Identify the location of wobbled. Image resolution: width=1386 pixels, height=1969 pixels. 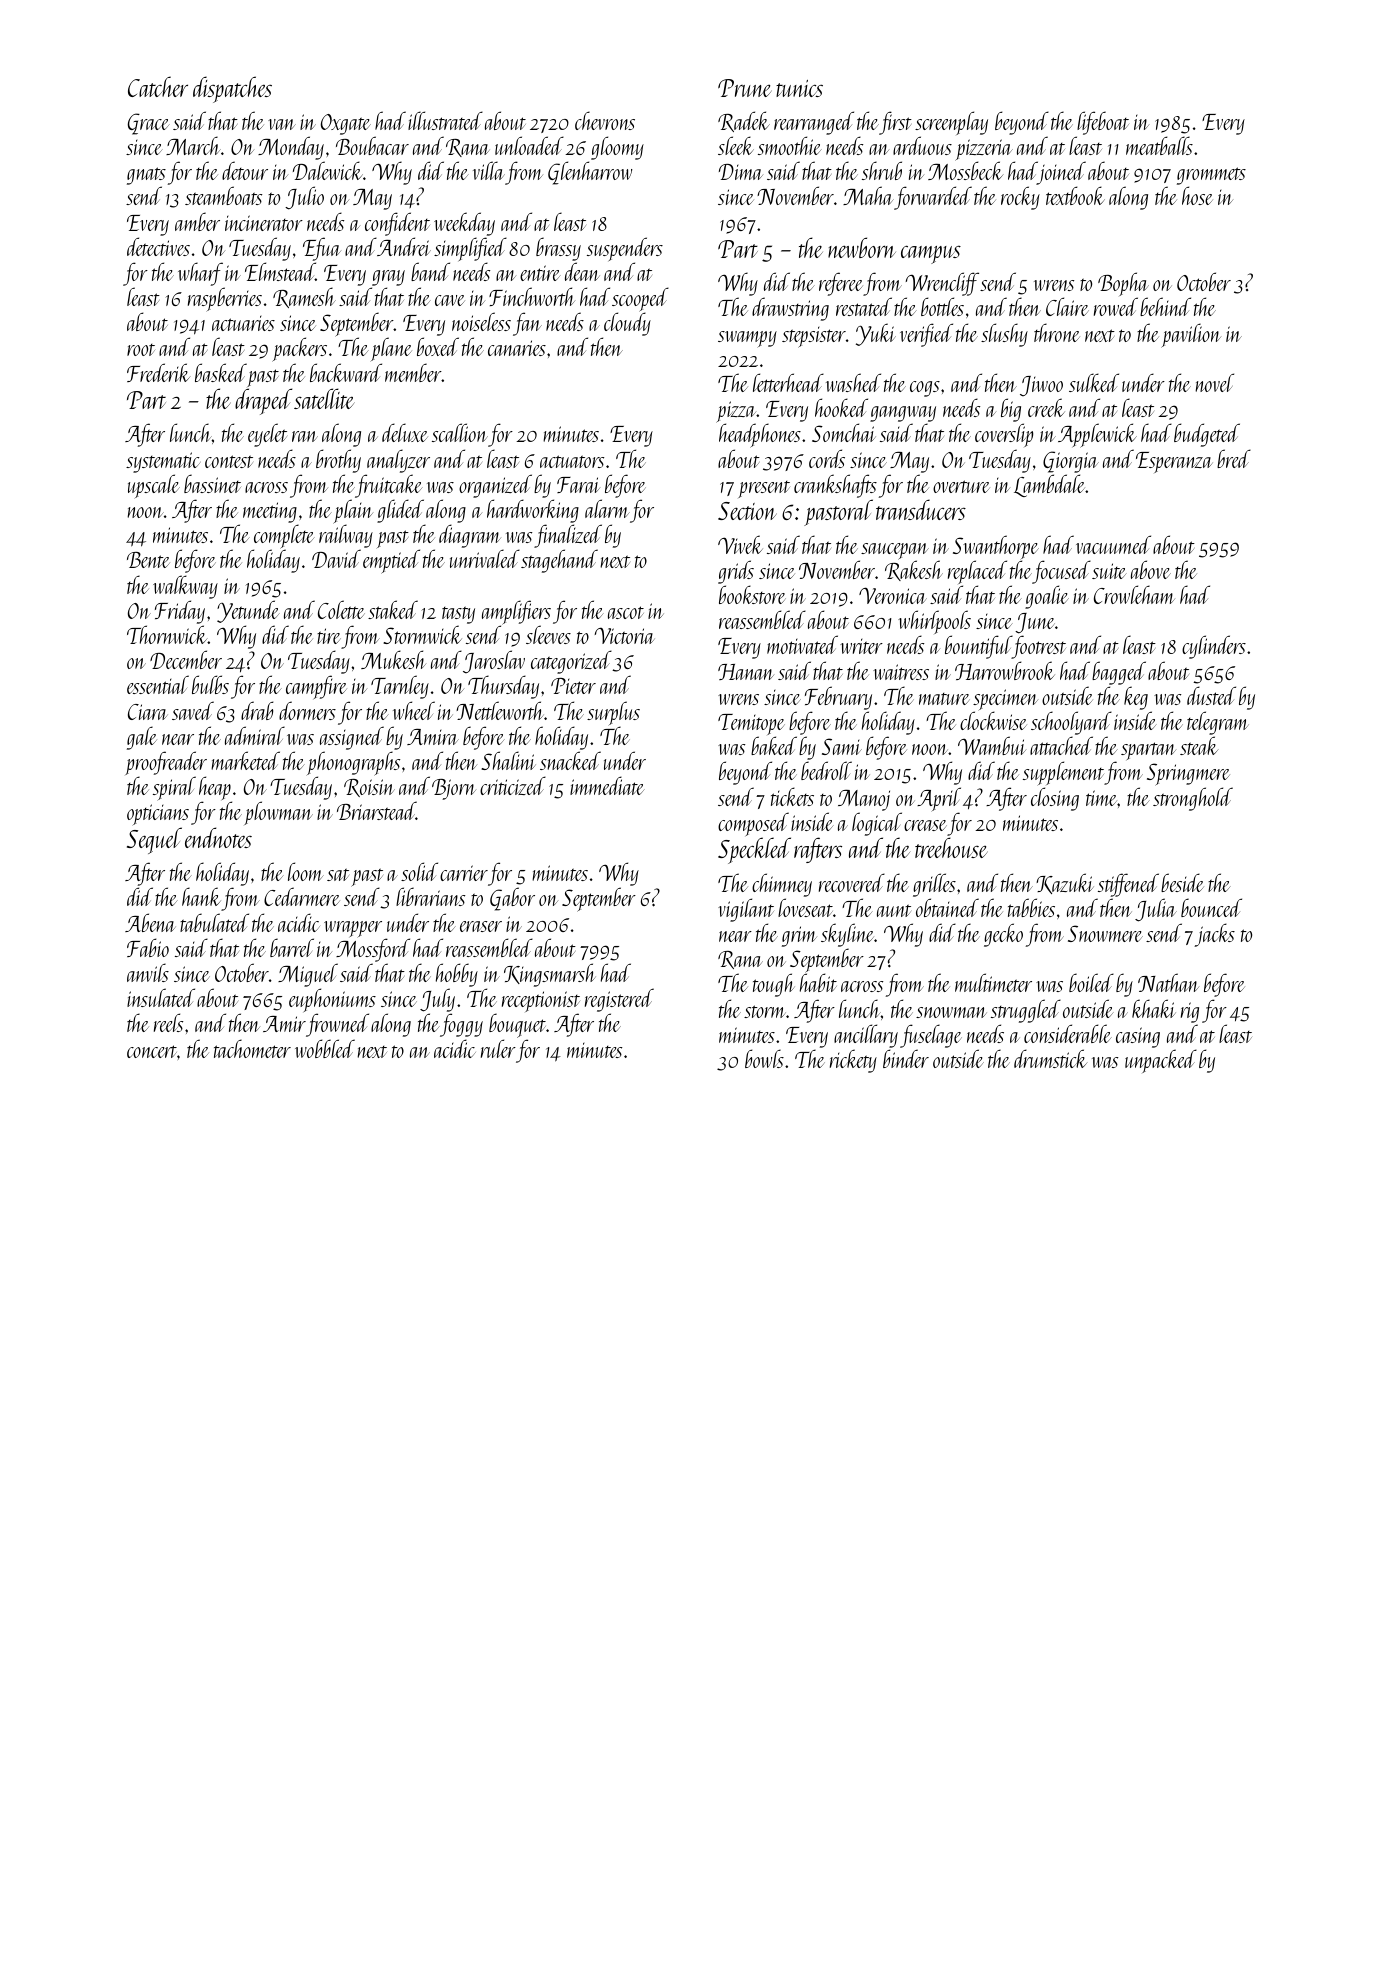
(325, 1048).
